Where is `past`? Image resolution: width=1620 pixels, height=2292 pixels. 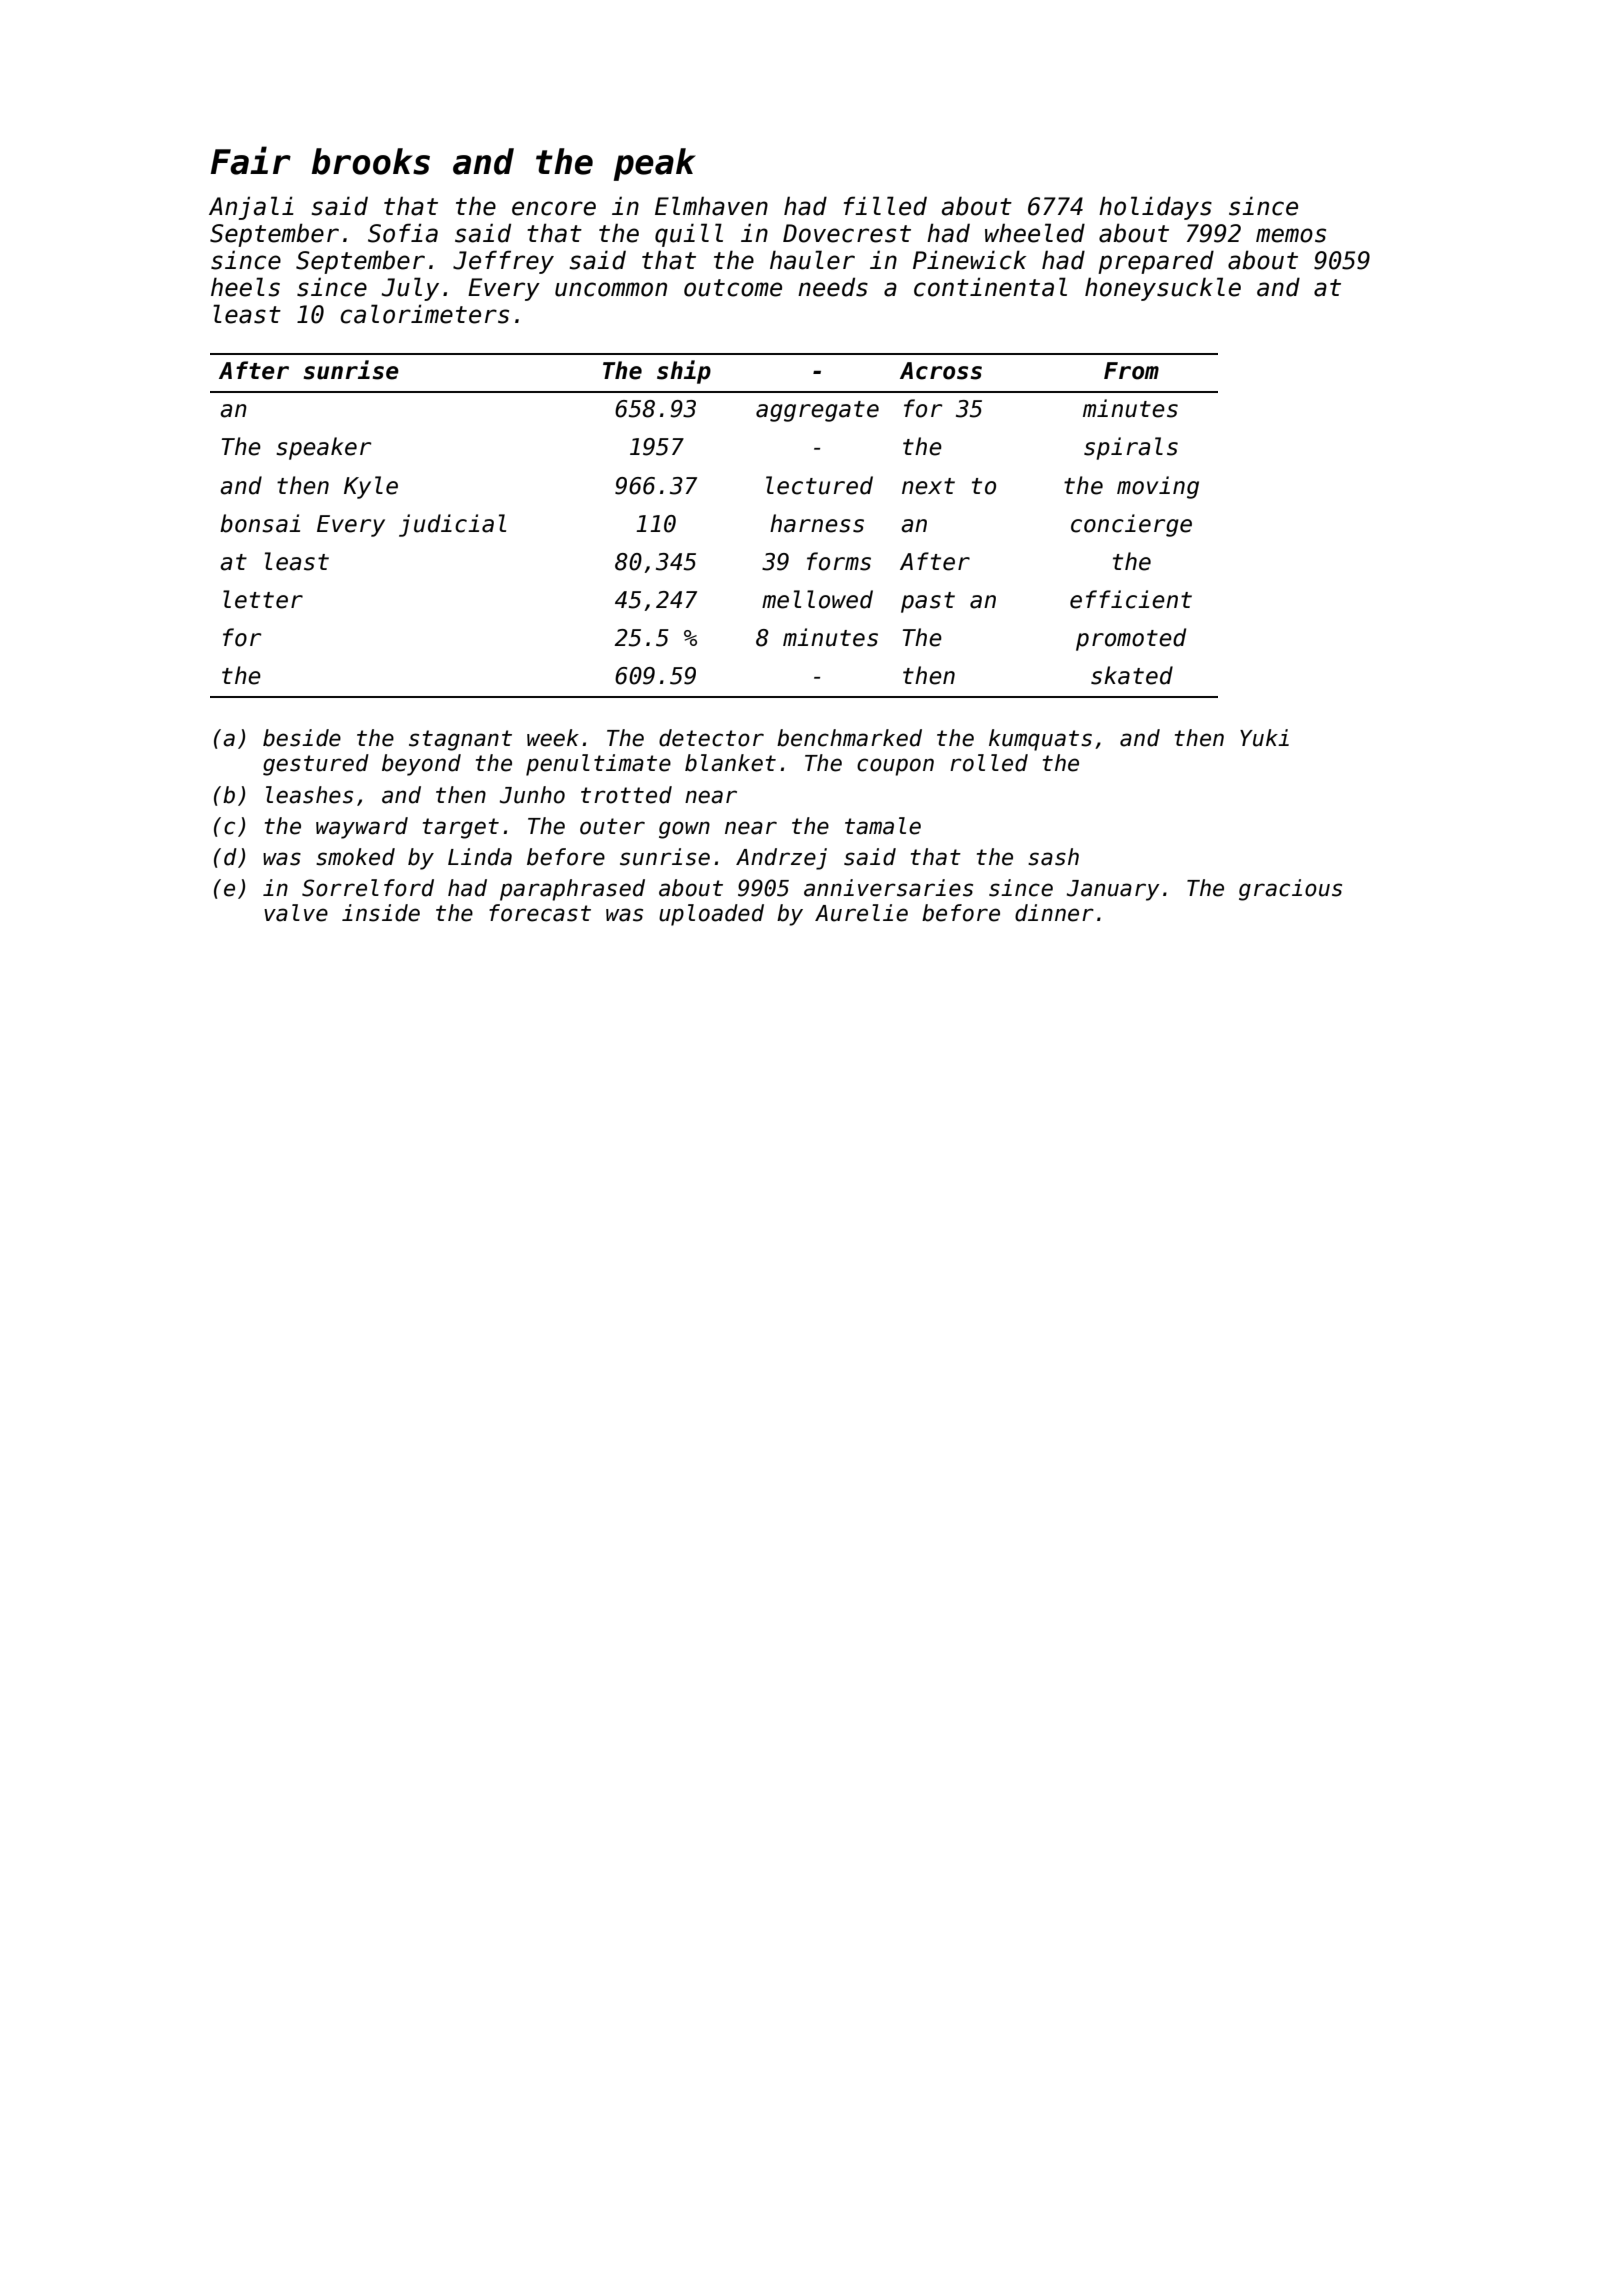
past is located at coordinates (928, 602).
